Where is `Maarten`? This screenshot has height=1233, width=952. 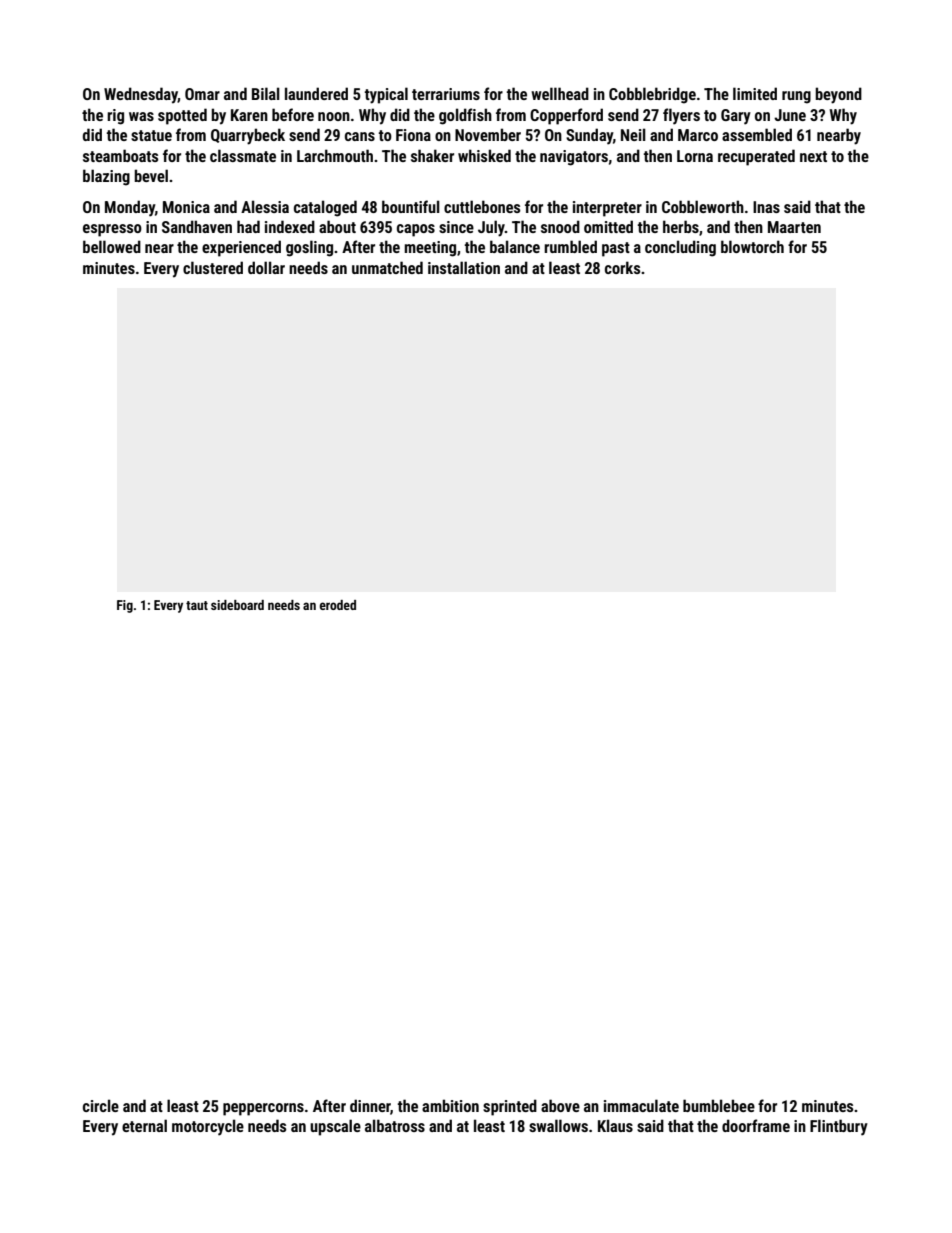 Maarten is located at coordinates (794, 227).
